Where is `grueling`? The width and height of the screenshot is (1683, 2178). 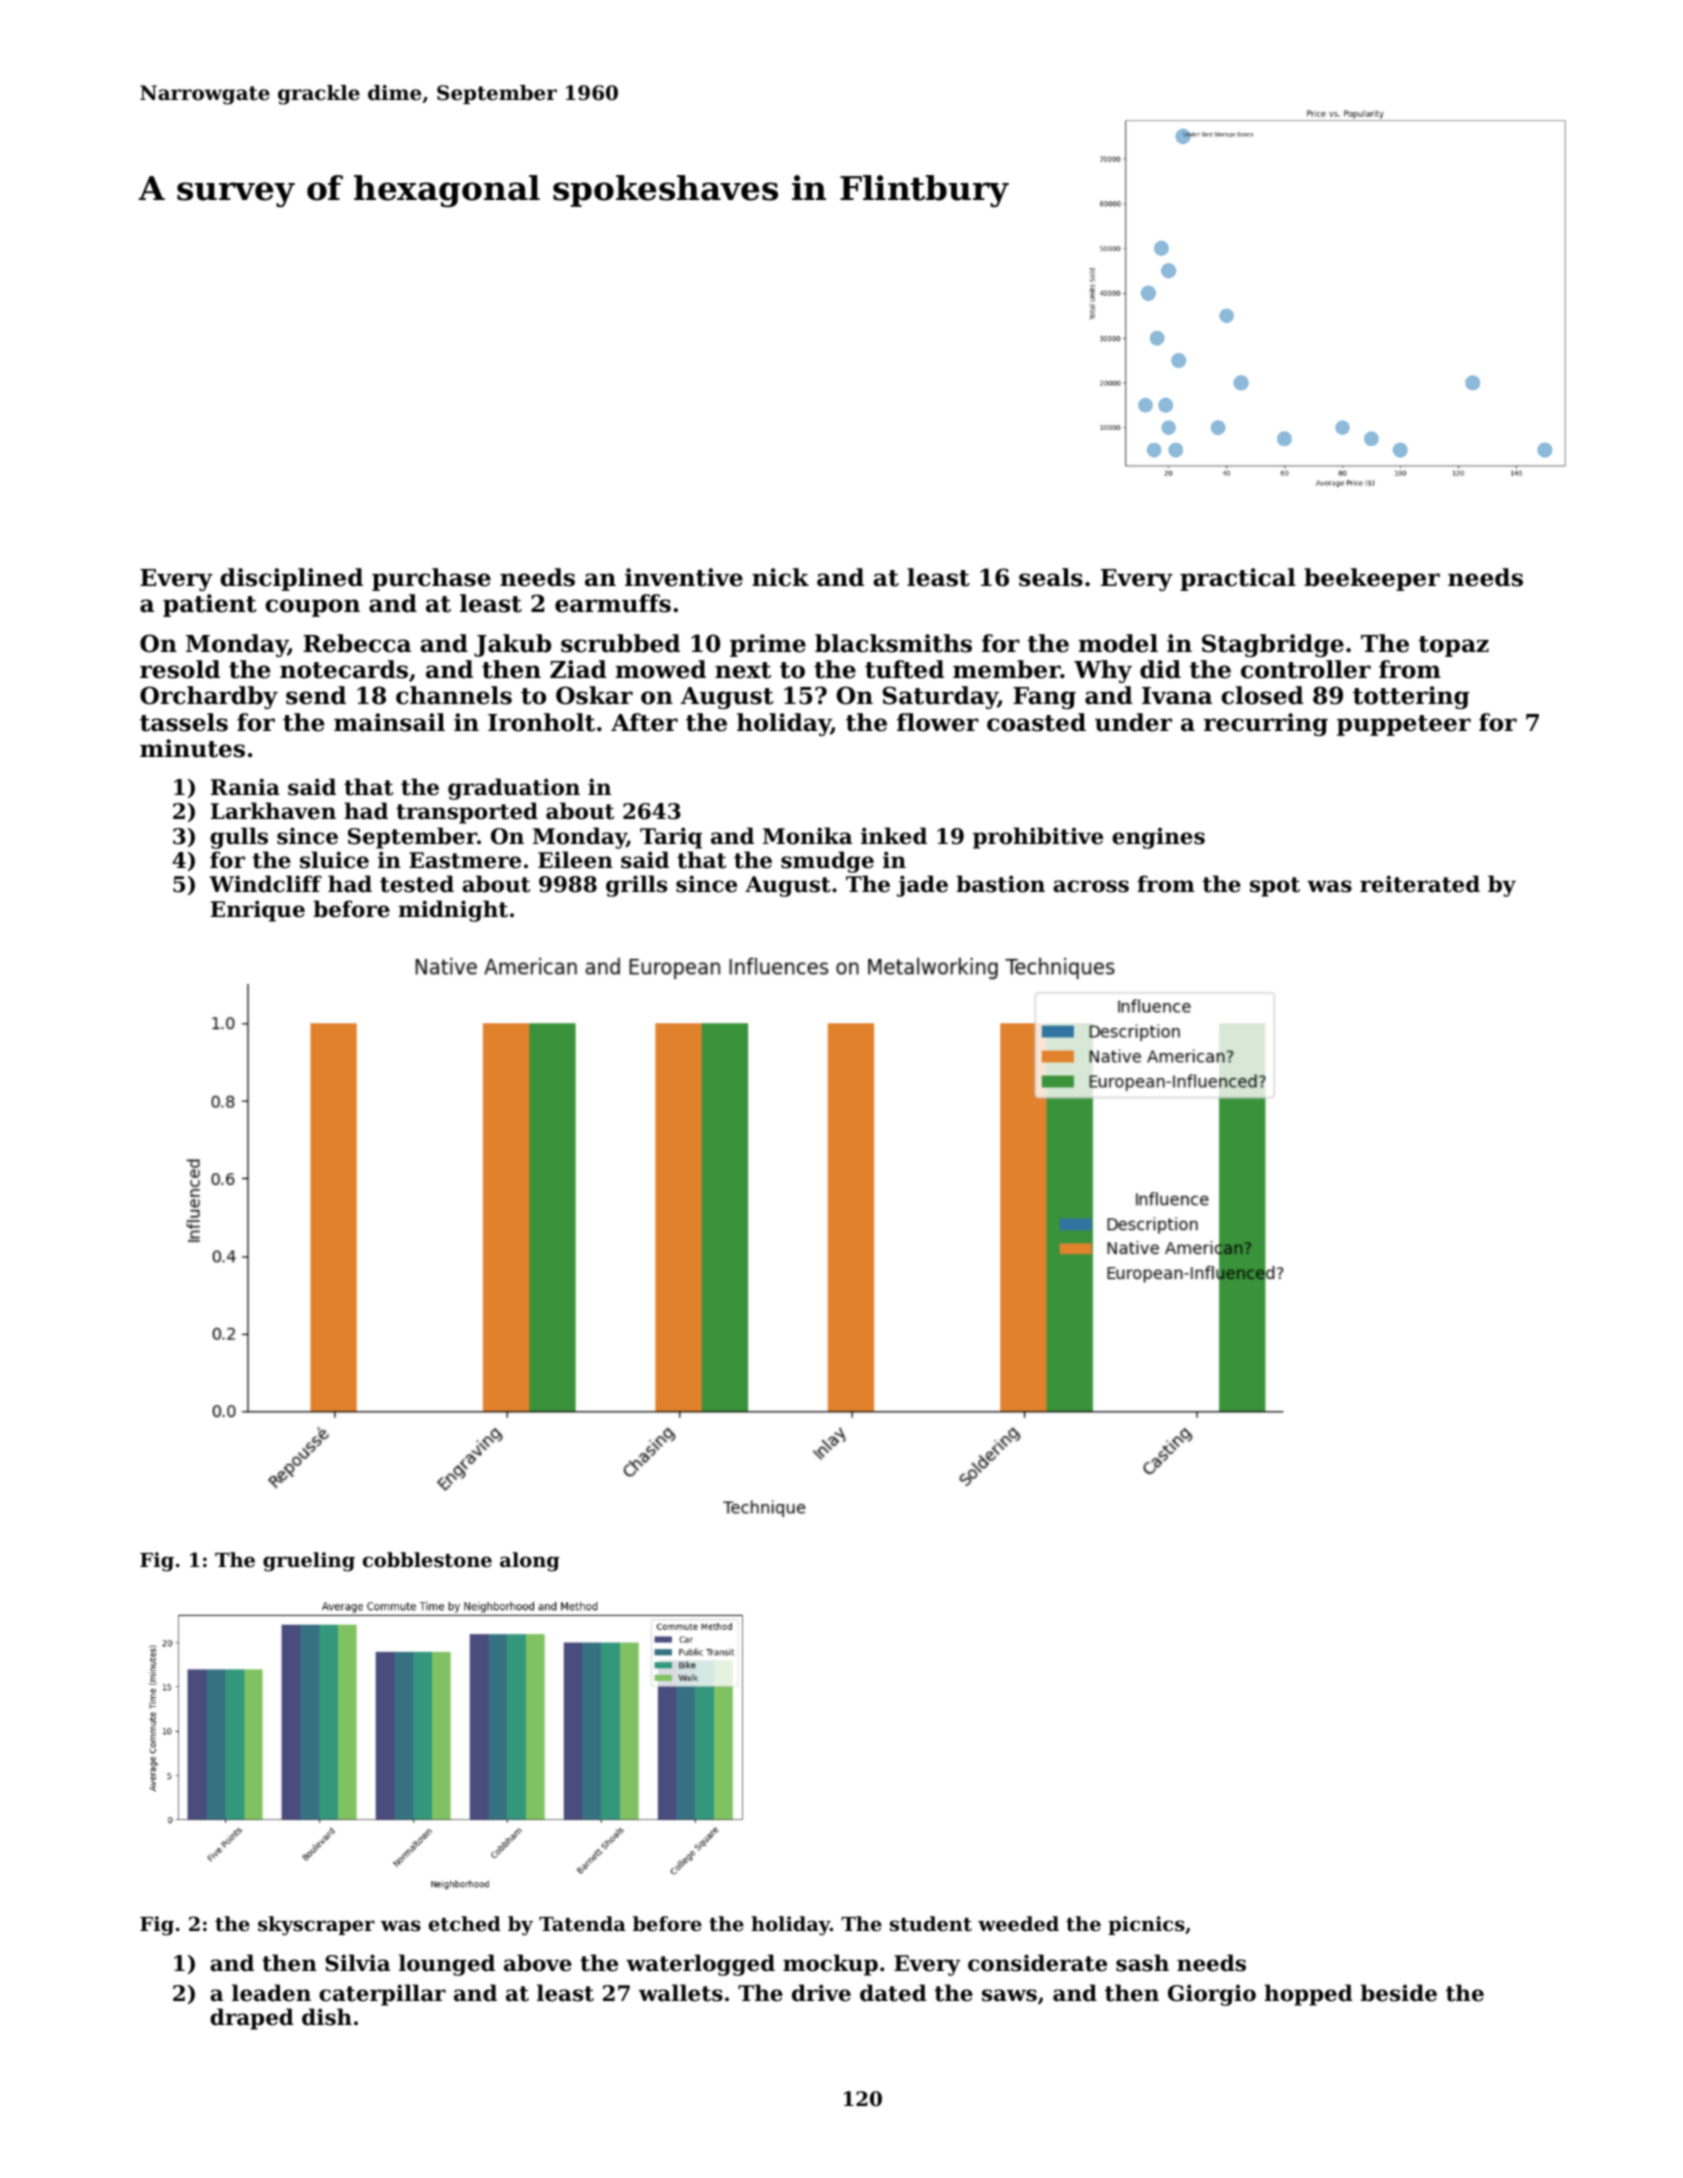
grueling is located at coordinates (309, 1562).
